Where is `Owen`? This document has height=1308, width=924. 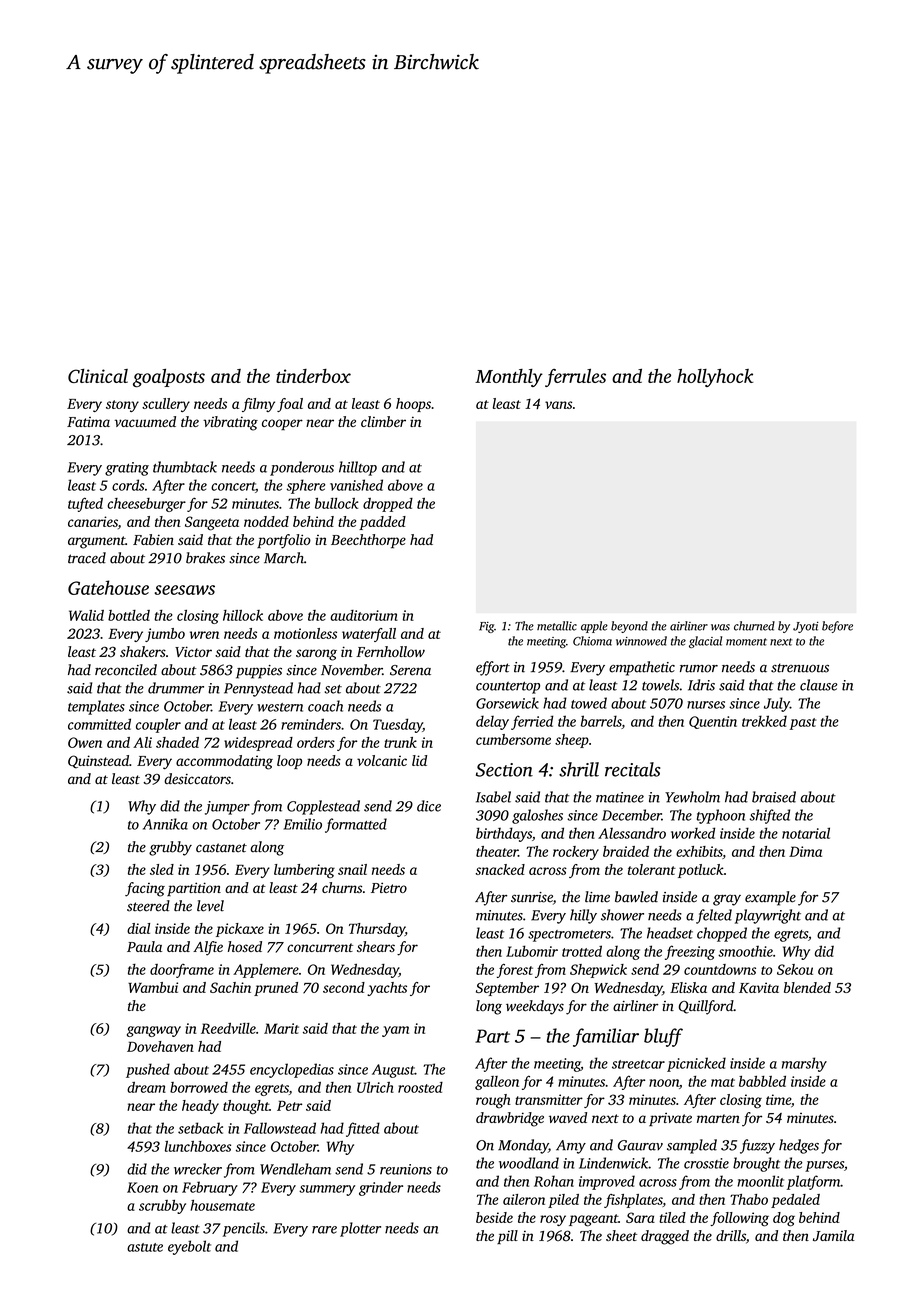
Owen is located at coordinates (85, 742).
